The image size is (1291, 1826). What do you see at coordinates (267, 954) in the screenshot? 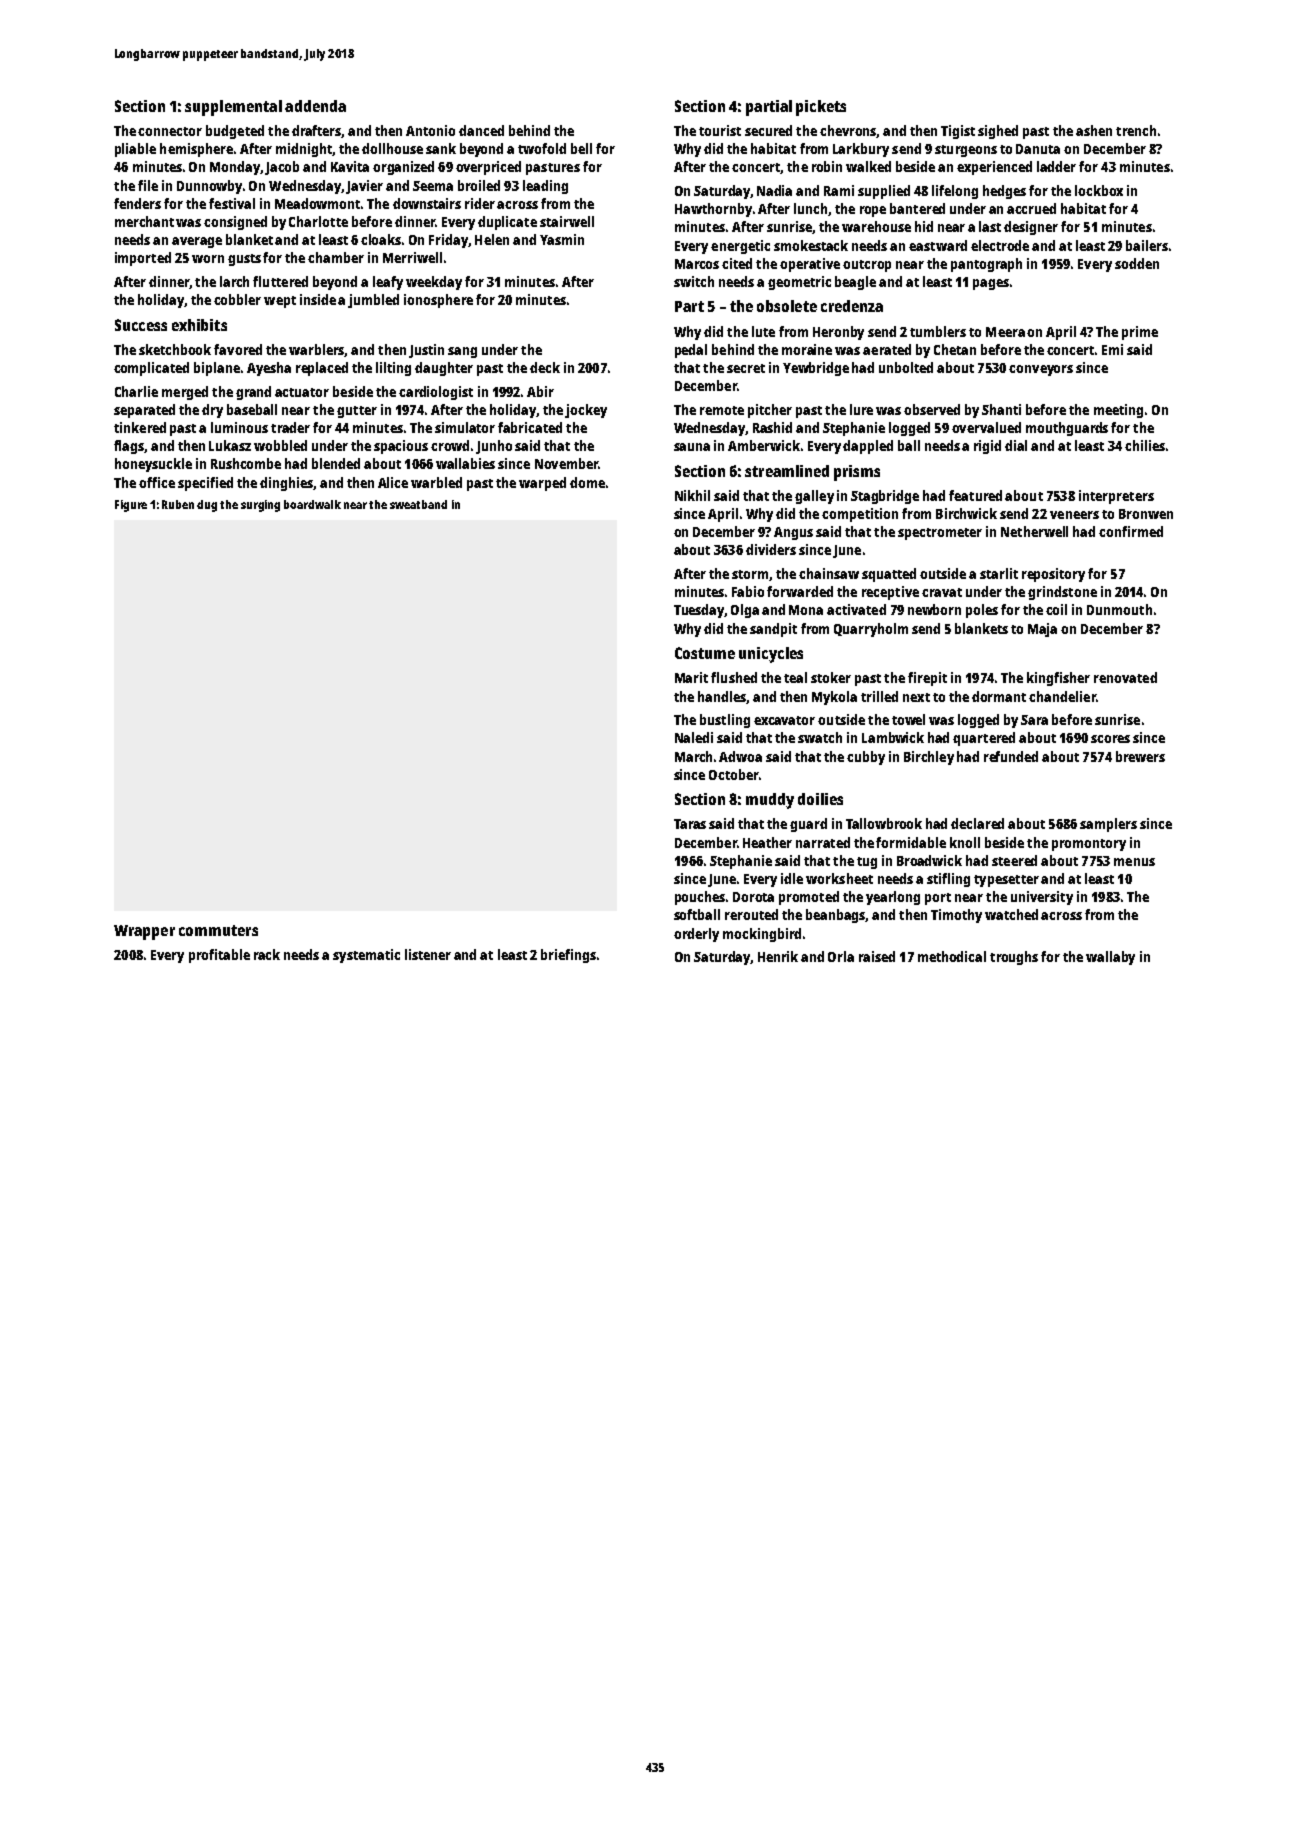
I see `rack` at bounding box center [267, 954].
